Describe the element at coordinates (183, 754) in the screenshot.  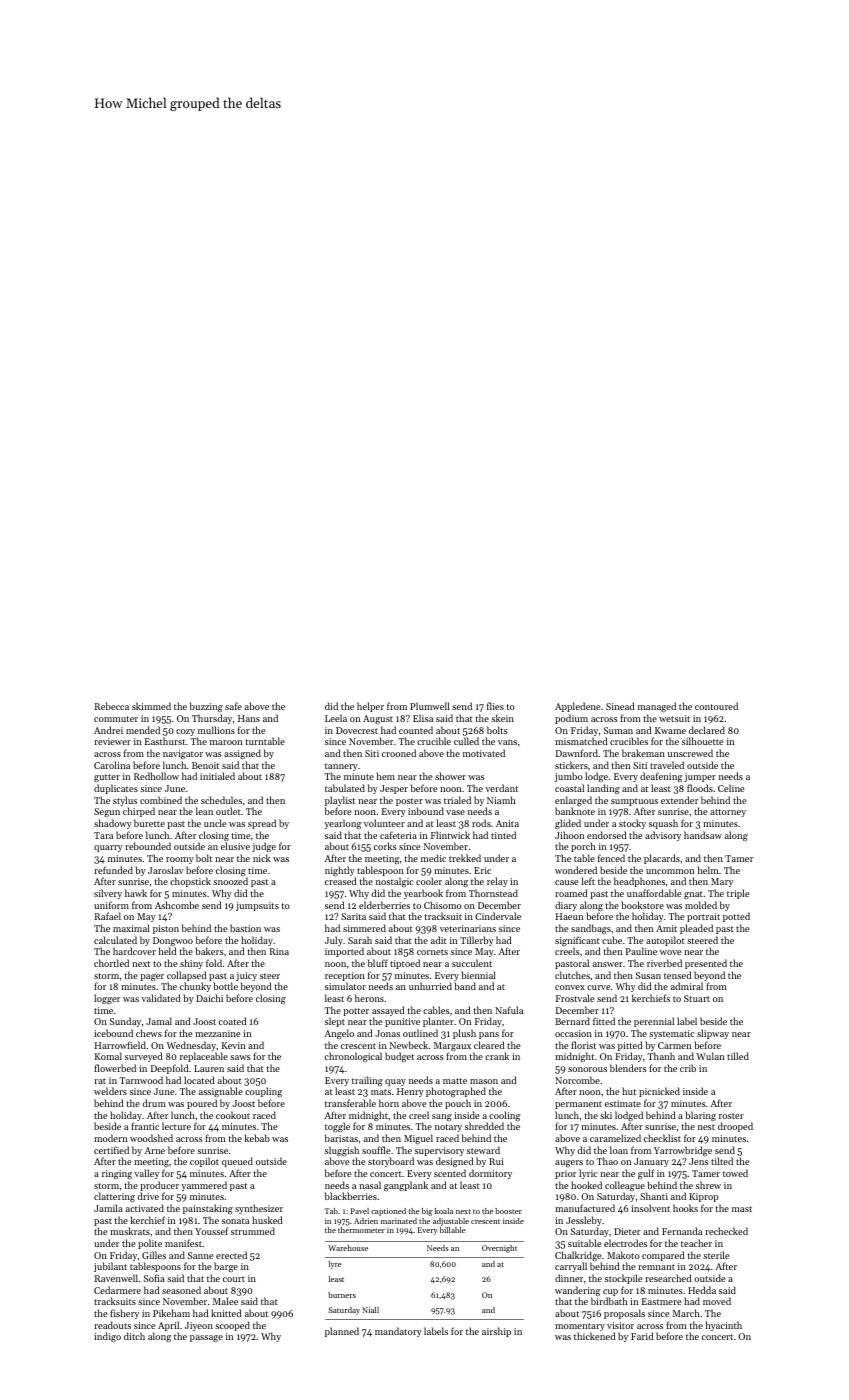
I see `navigator` at that location.
